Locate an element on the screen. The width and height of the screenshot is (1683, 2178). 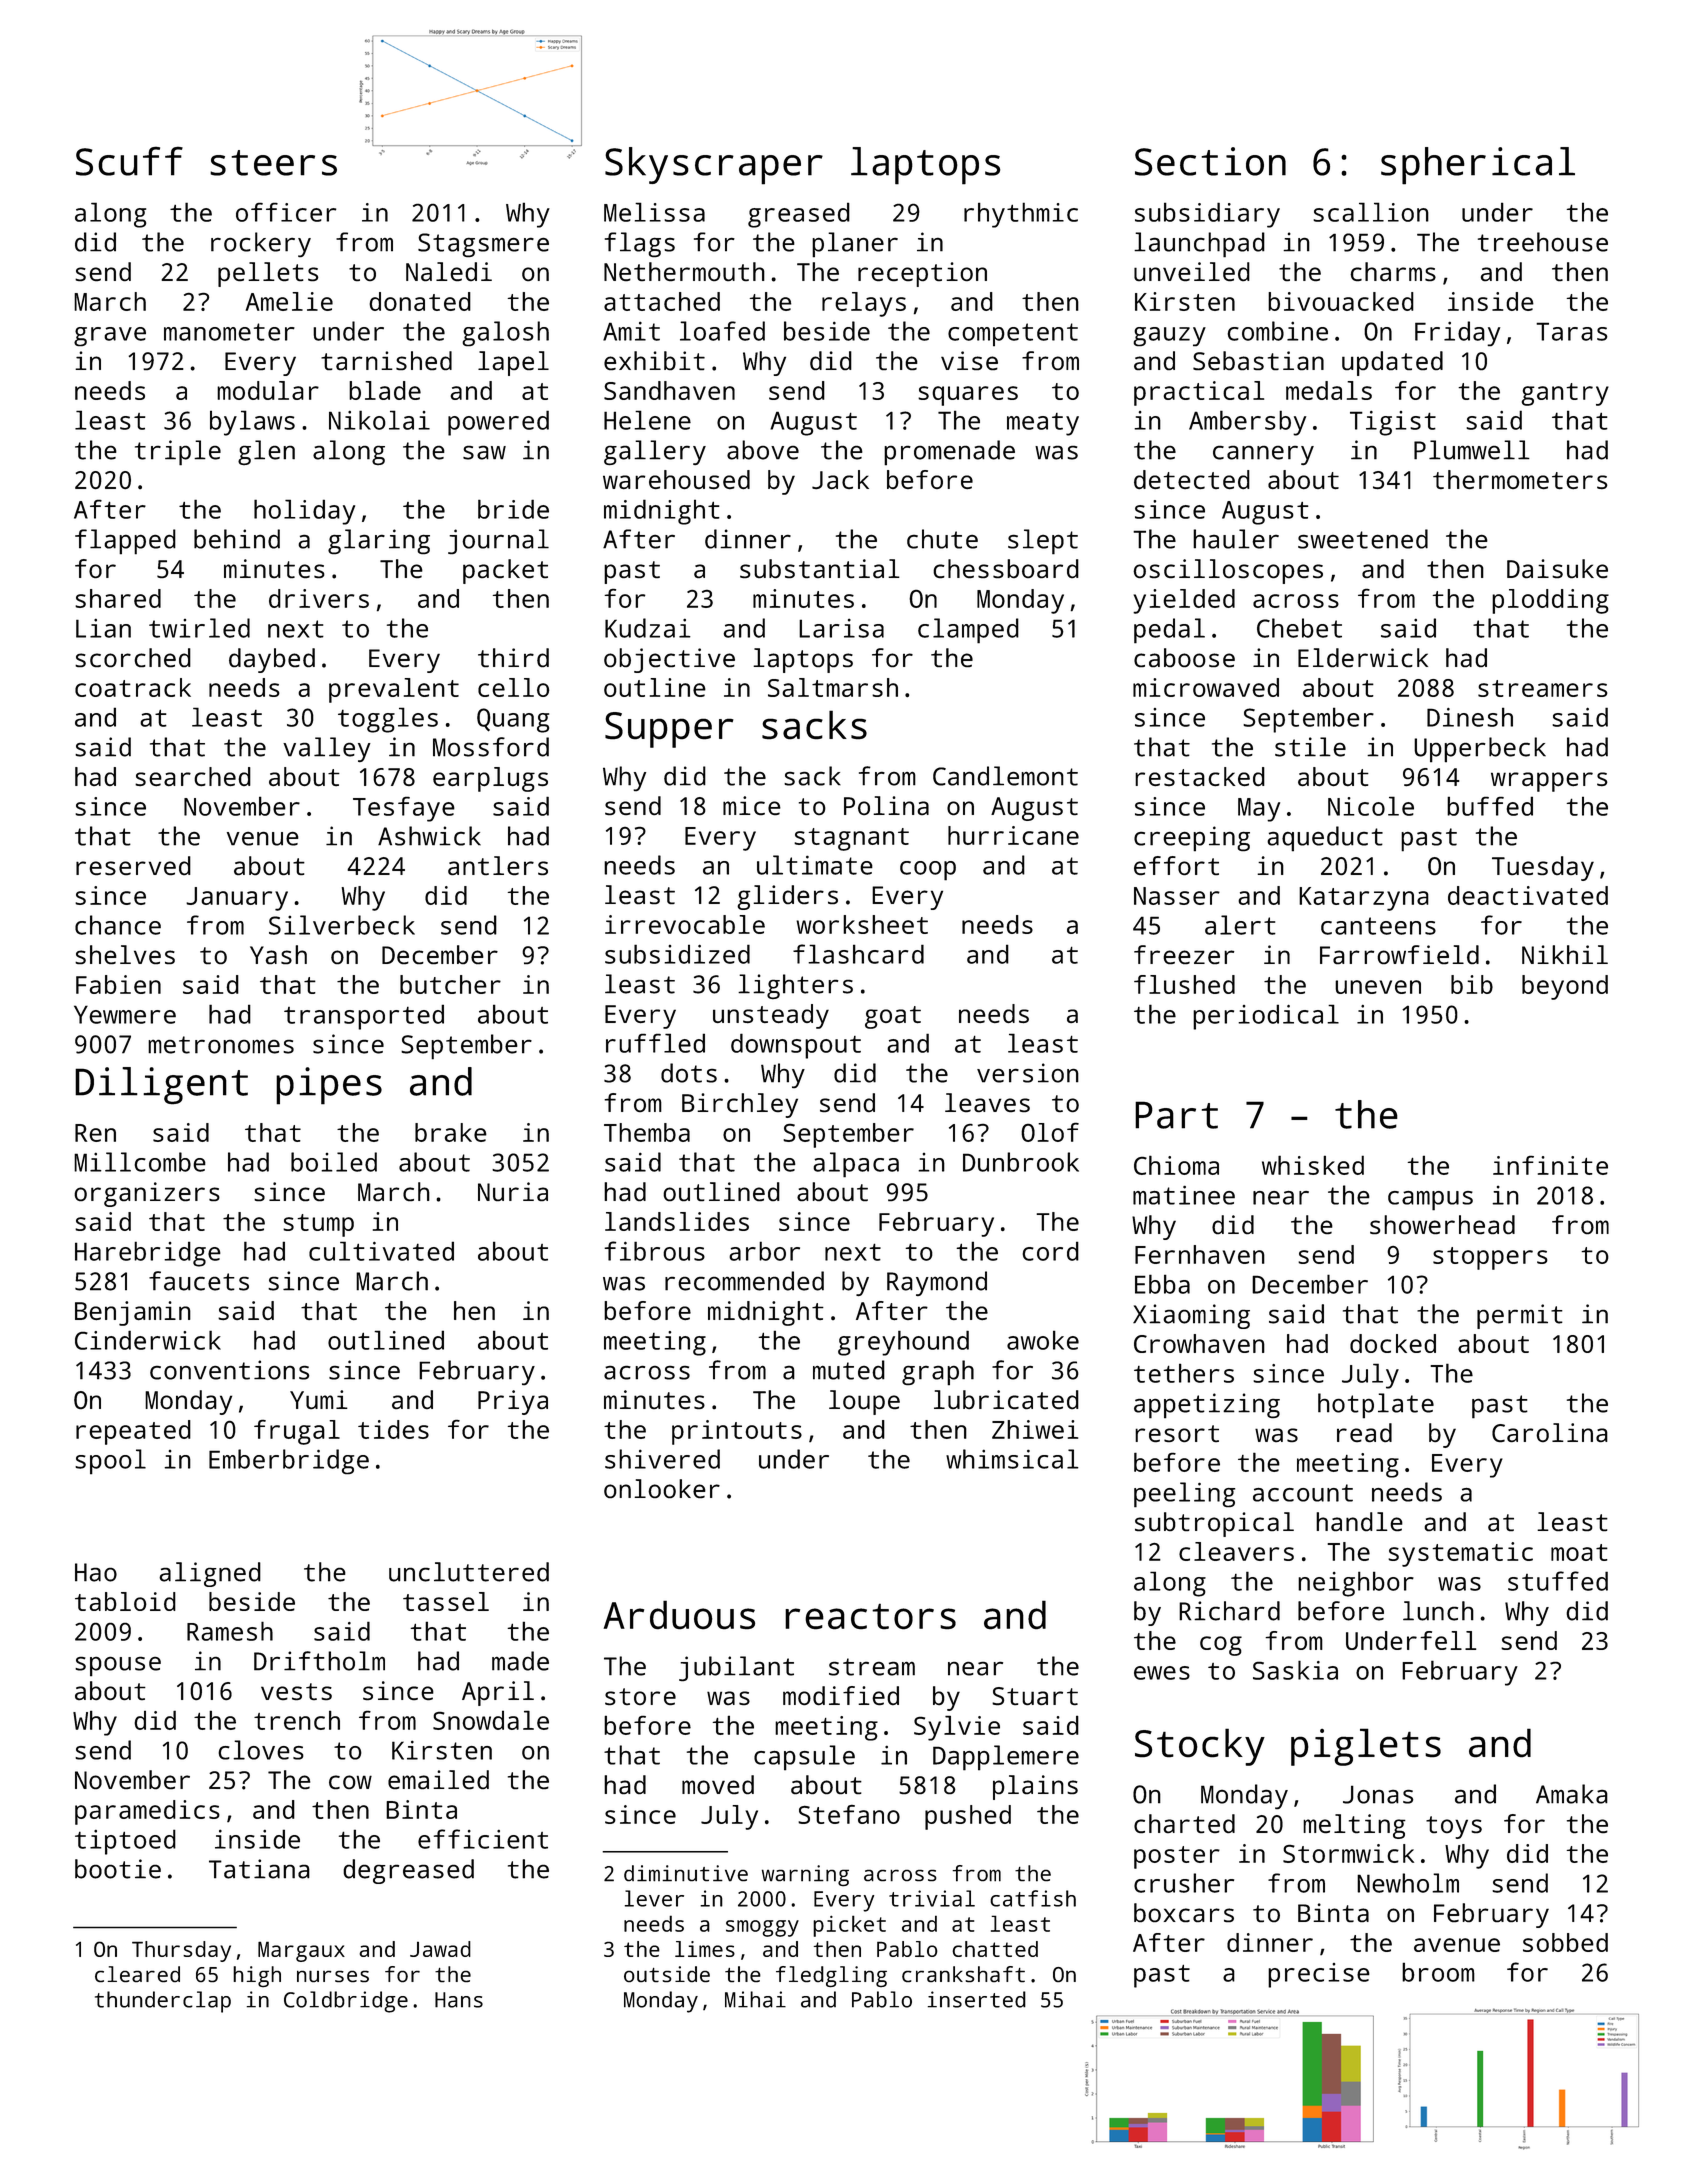
inserted is located at coordinates (977, 1999).
